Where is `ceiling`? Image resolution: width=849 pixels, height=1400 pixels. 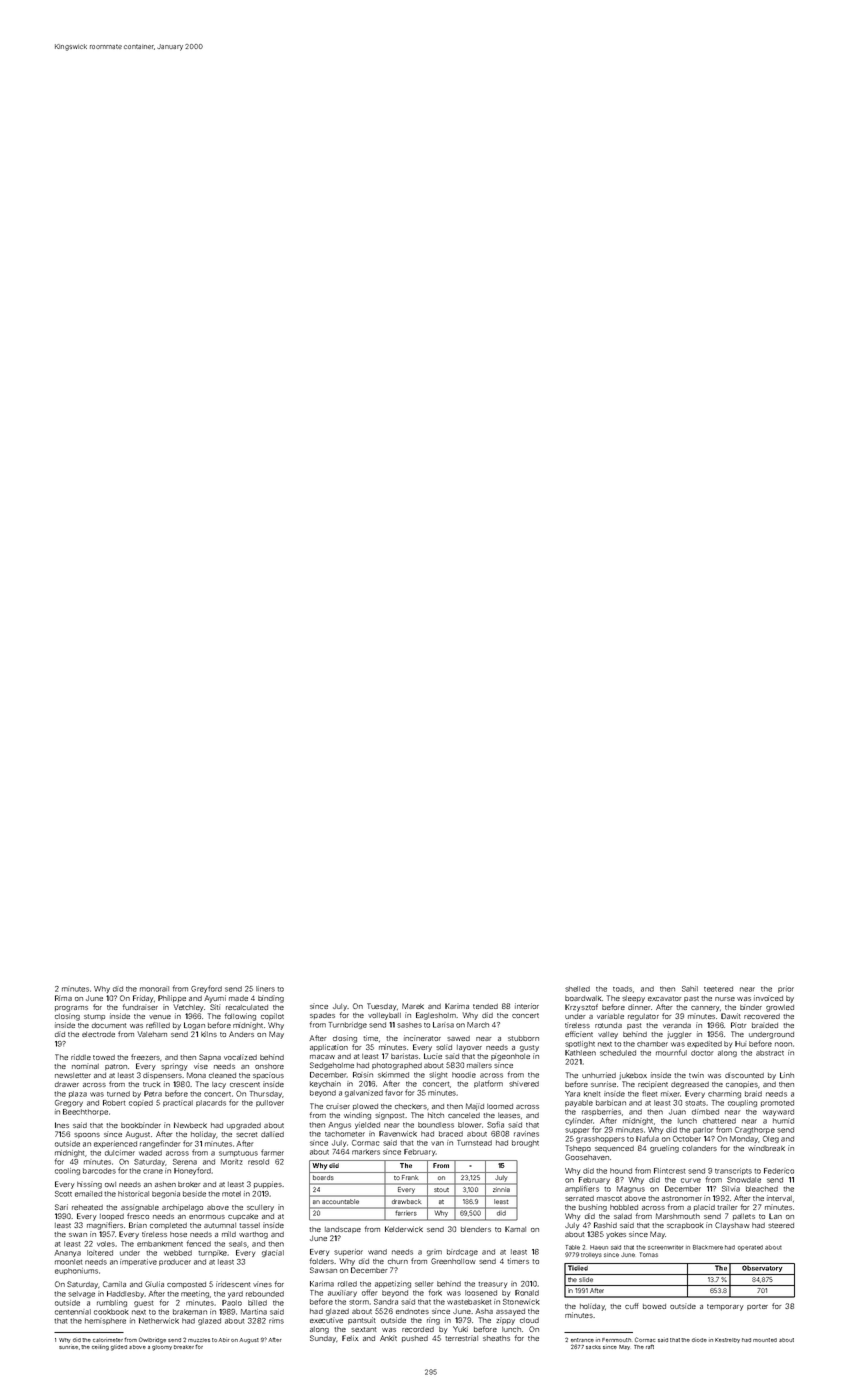 ceiling is located at coordinates (100, 1348).
